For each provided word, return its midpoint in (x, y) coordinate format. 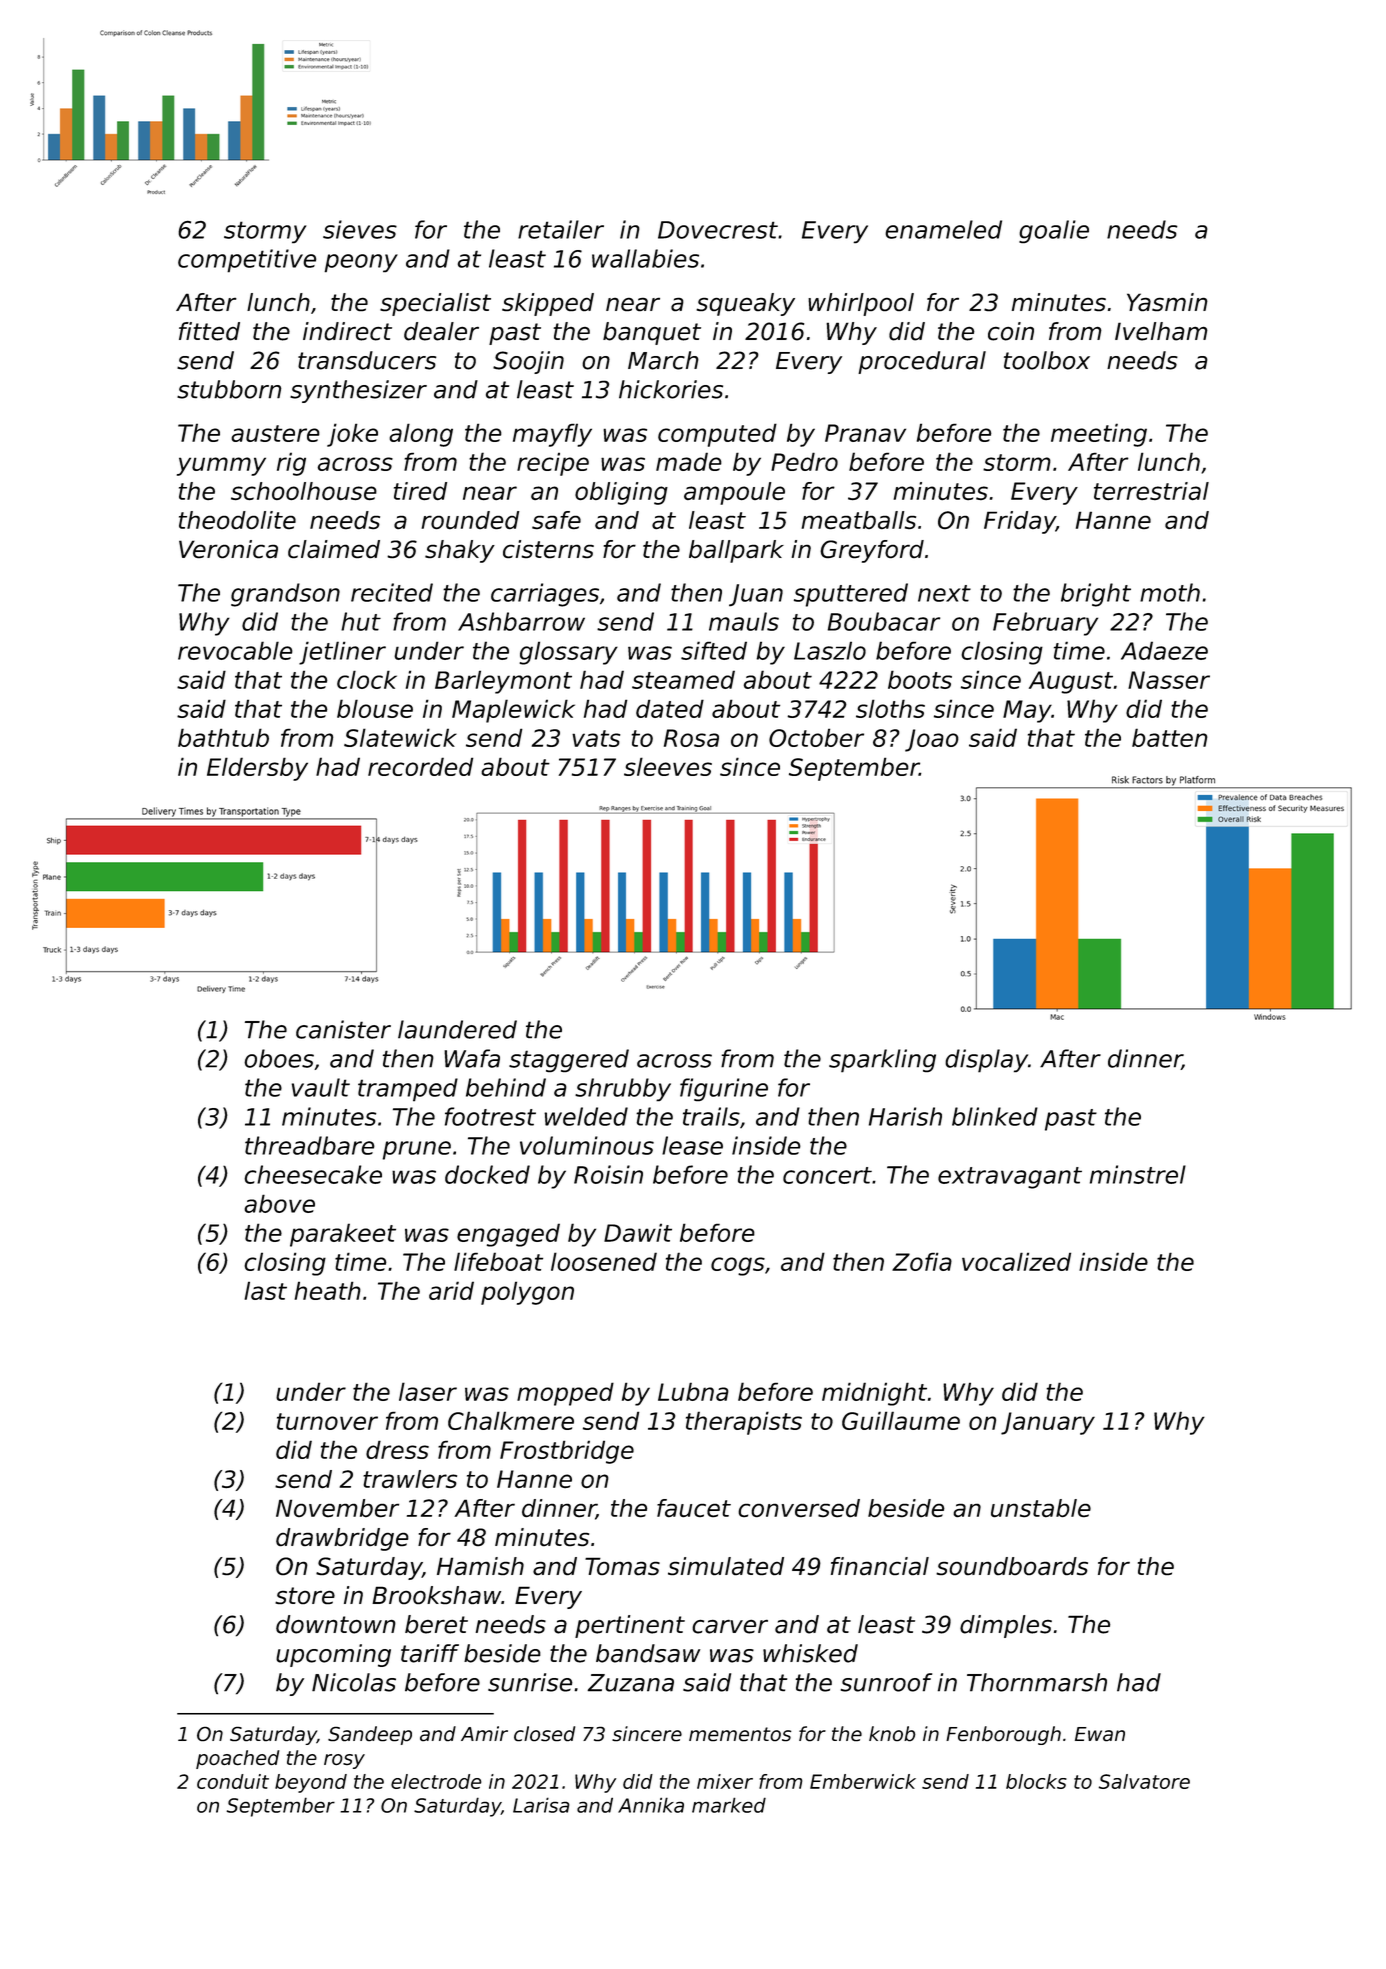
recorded (420, 766)
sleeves (668, 766)
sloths (890, 708)
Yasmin (1167, 302)
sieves (360, 229)
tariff (430, 1653)
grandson (285, 595)
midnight (874, 1394)
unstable (1041, 1508)
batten (1169, 737)
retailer (561, 229)
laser (428, 1391)
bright (1096, 595)
